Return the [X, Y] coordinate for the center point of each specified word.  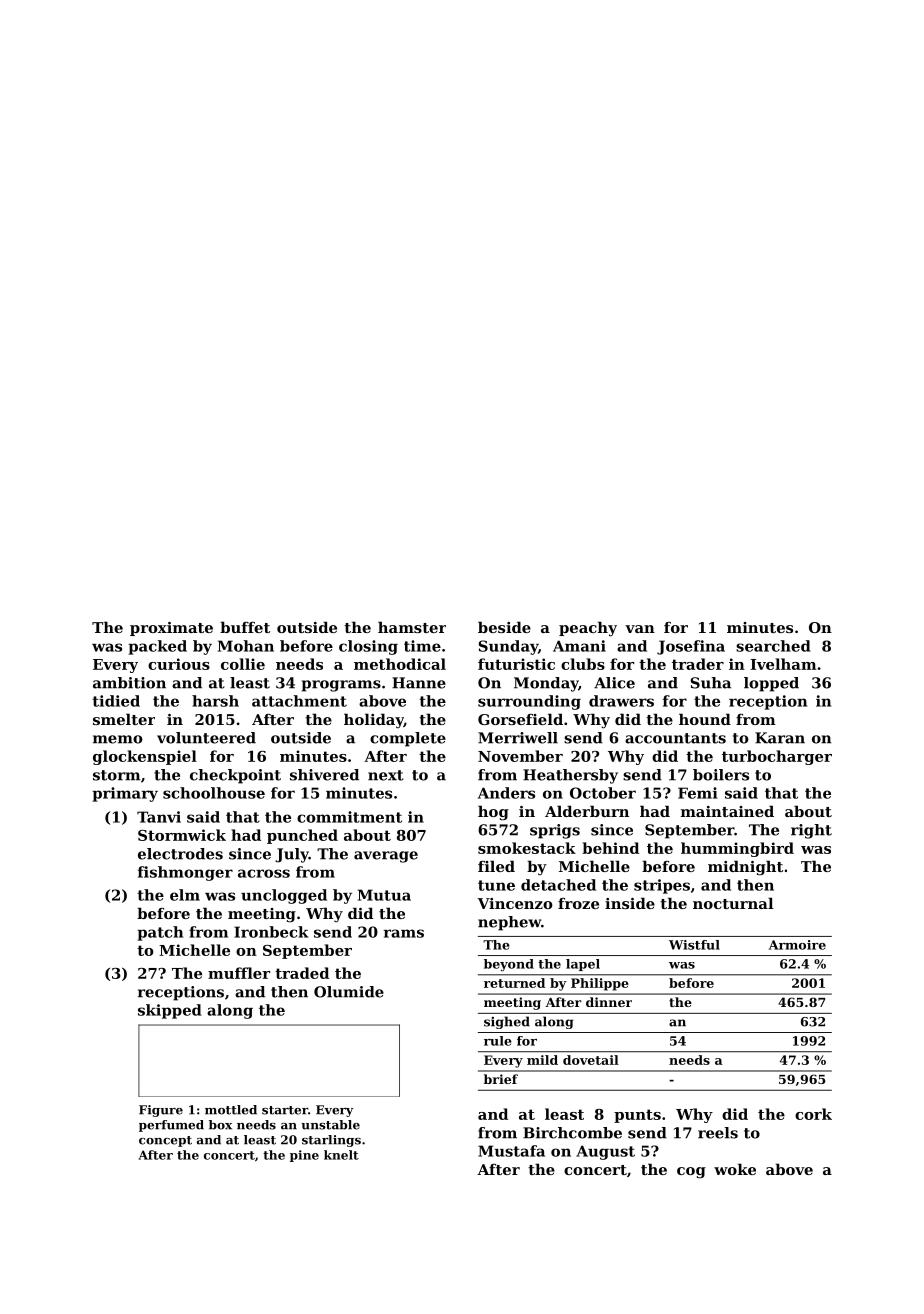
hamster [412, 627]
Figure [161, 1111]
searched [773, 646]
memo [118, 739]
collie [243, 664]
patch [160, 933]
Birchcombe [572, 1133]
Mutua [384, 895]
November [520, 756]
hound [705, 719]
